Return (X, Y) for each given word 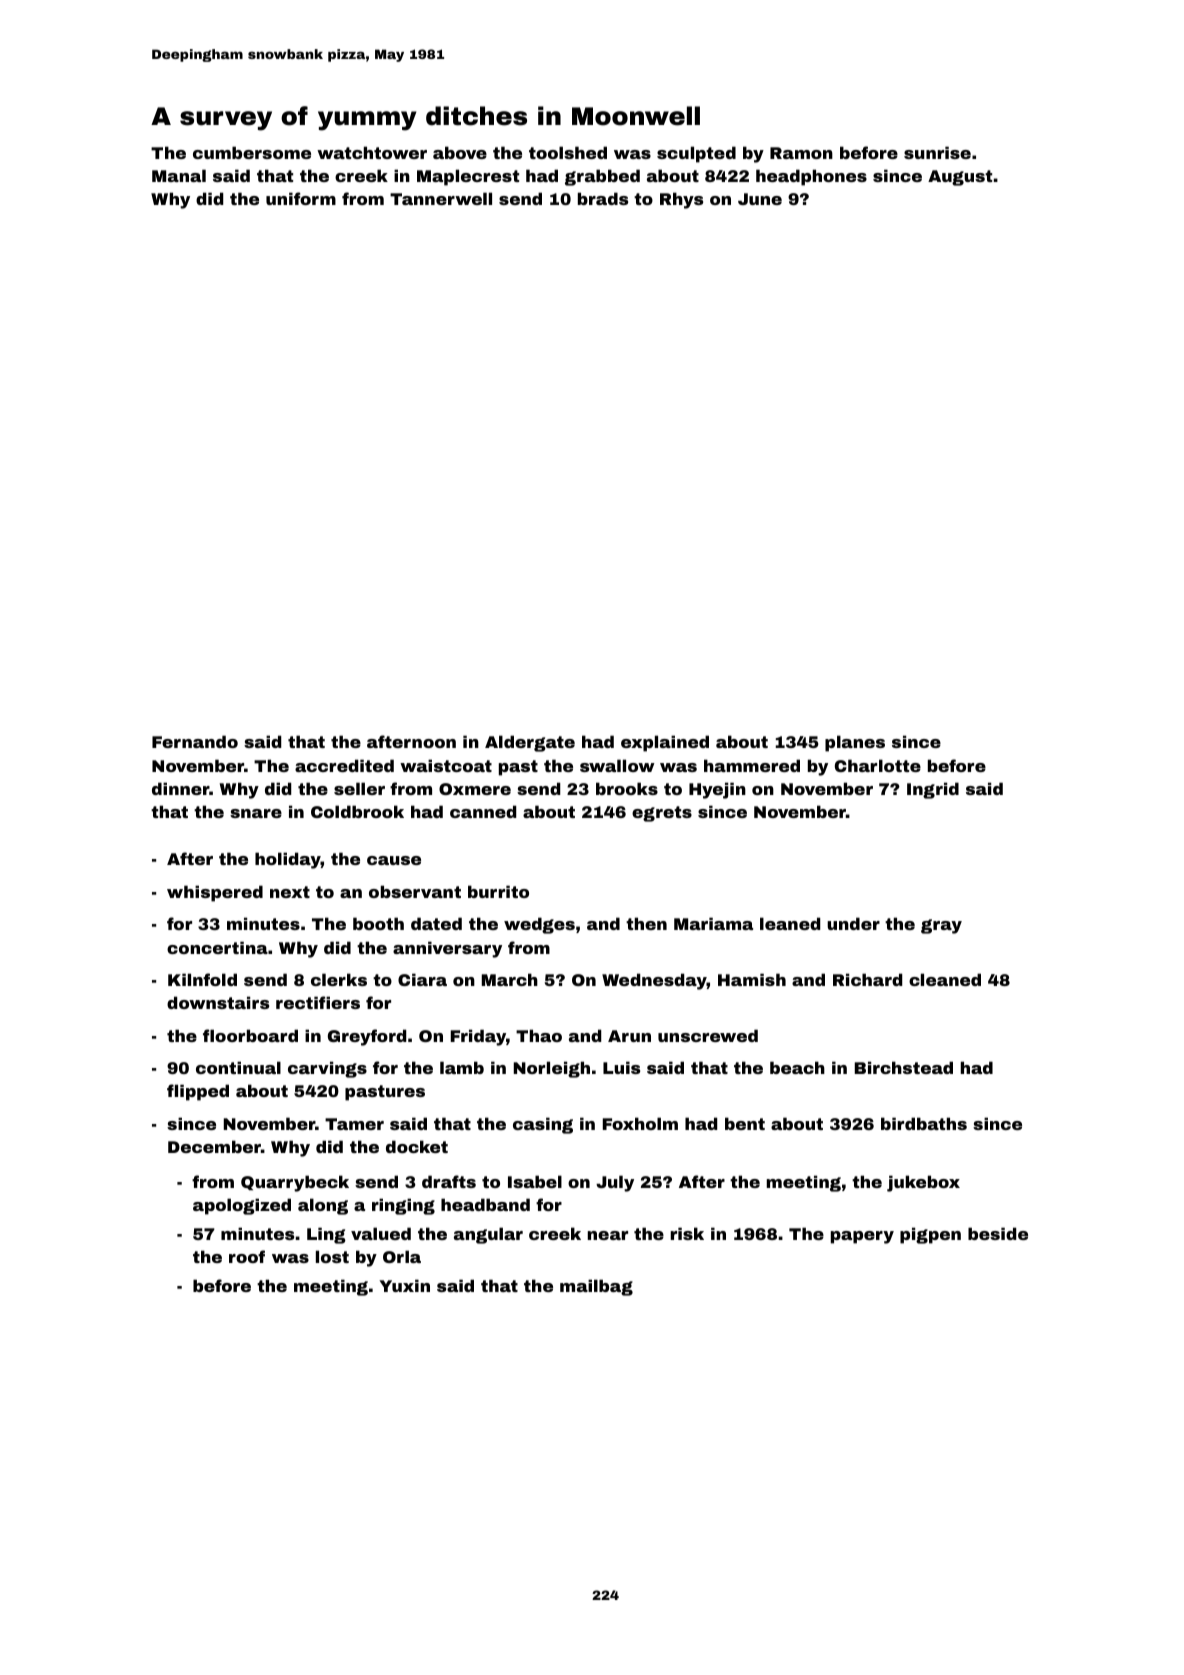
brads (603, 198)
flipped (198, 1092)
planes (855, 743)
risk (687, 1233)
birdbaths (924, 1123)
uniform (301, 198)
